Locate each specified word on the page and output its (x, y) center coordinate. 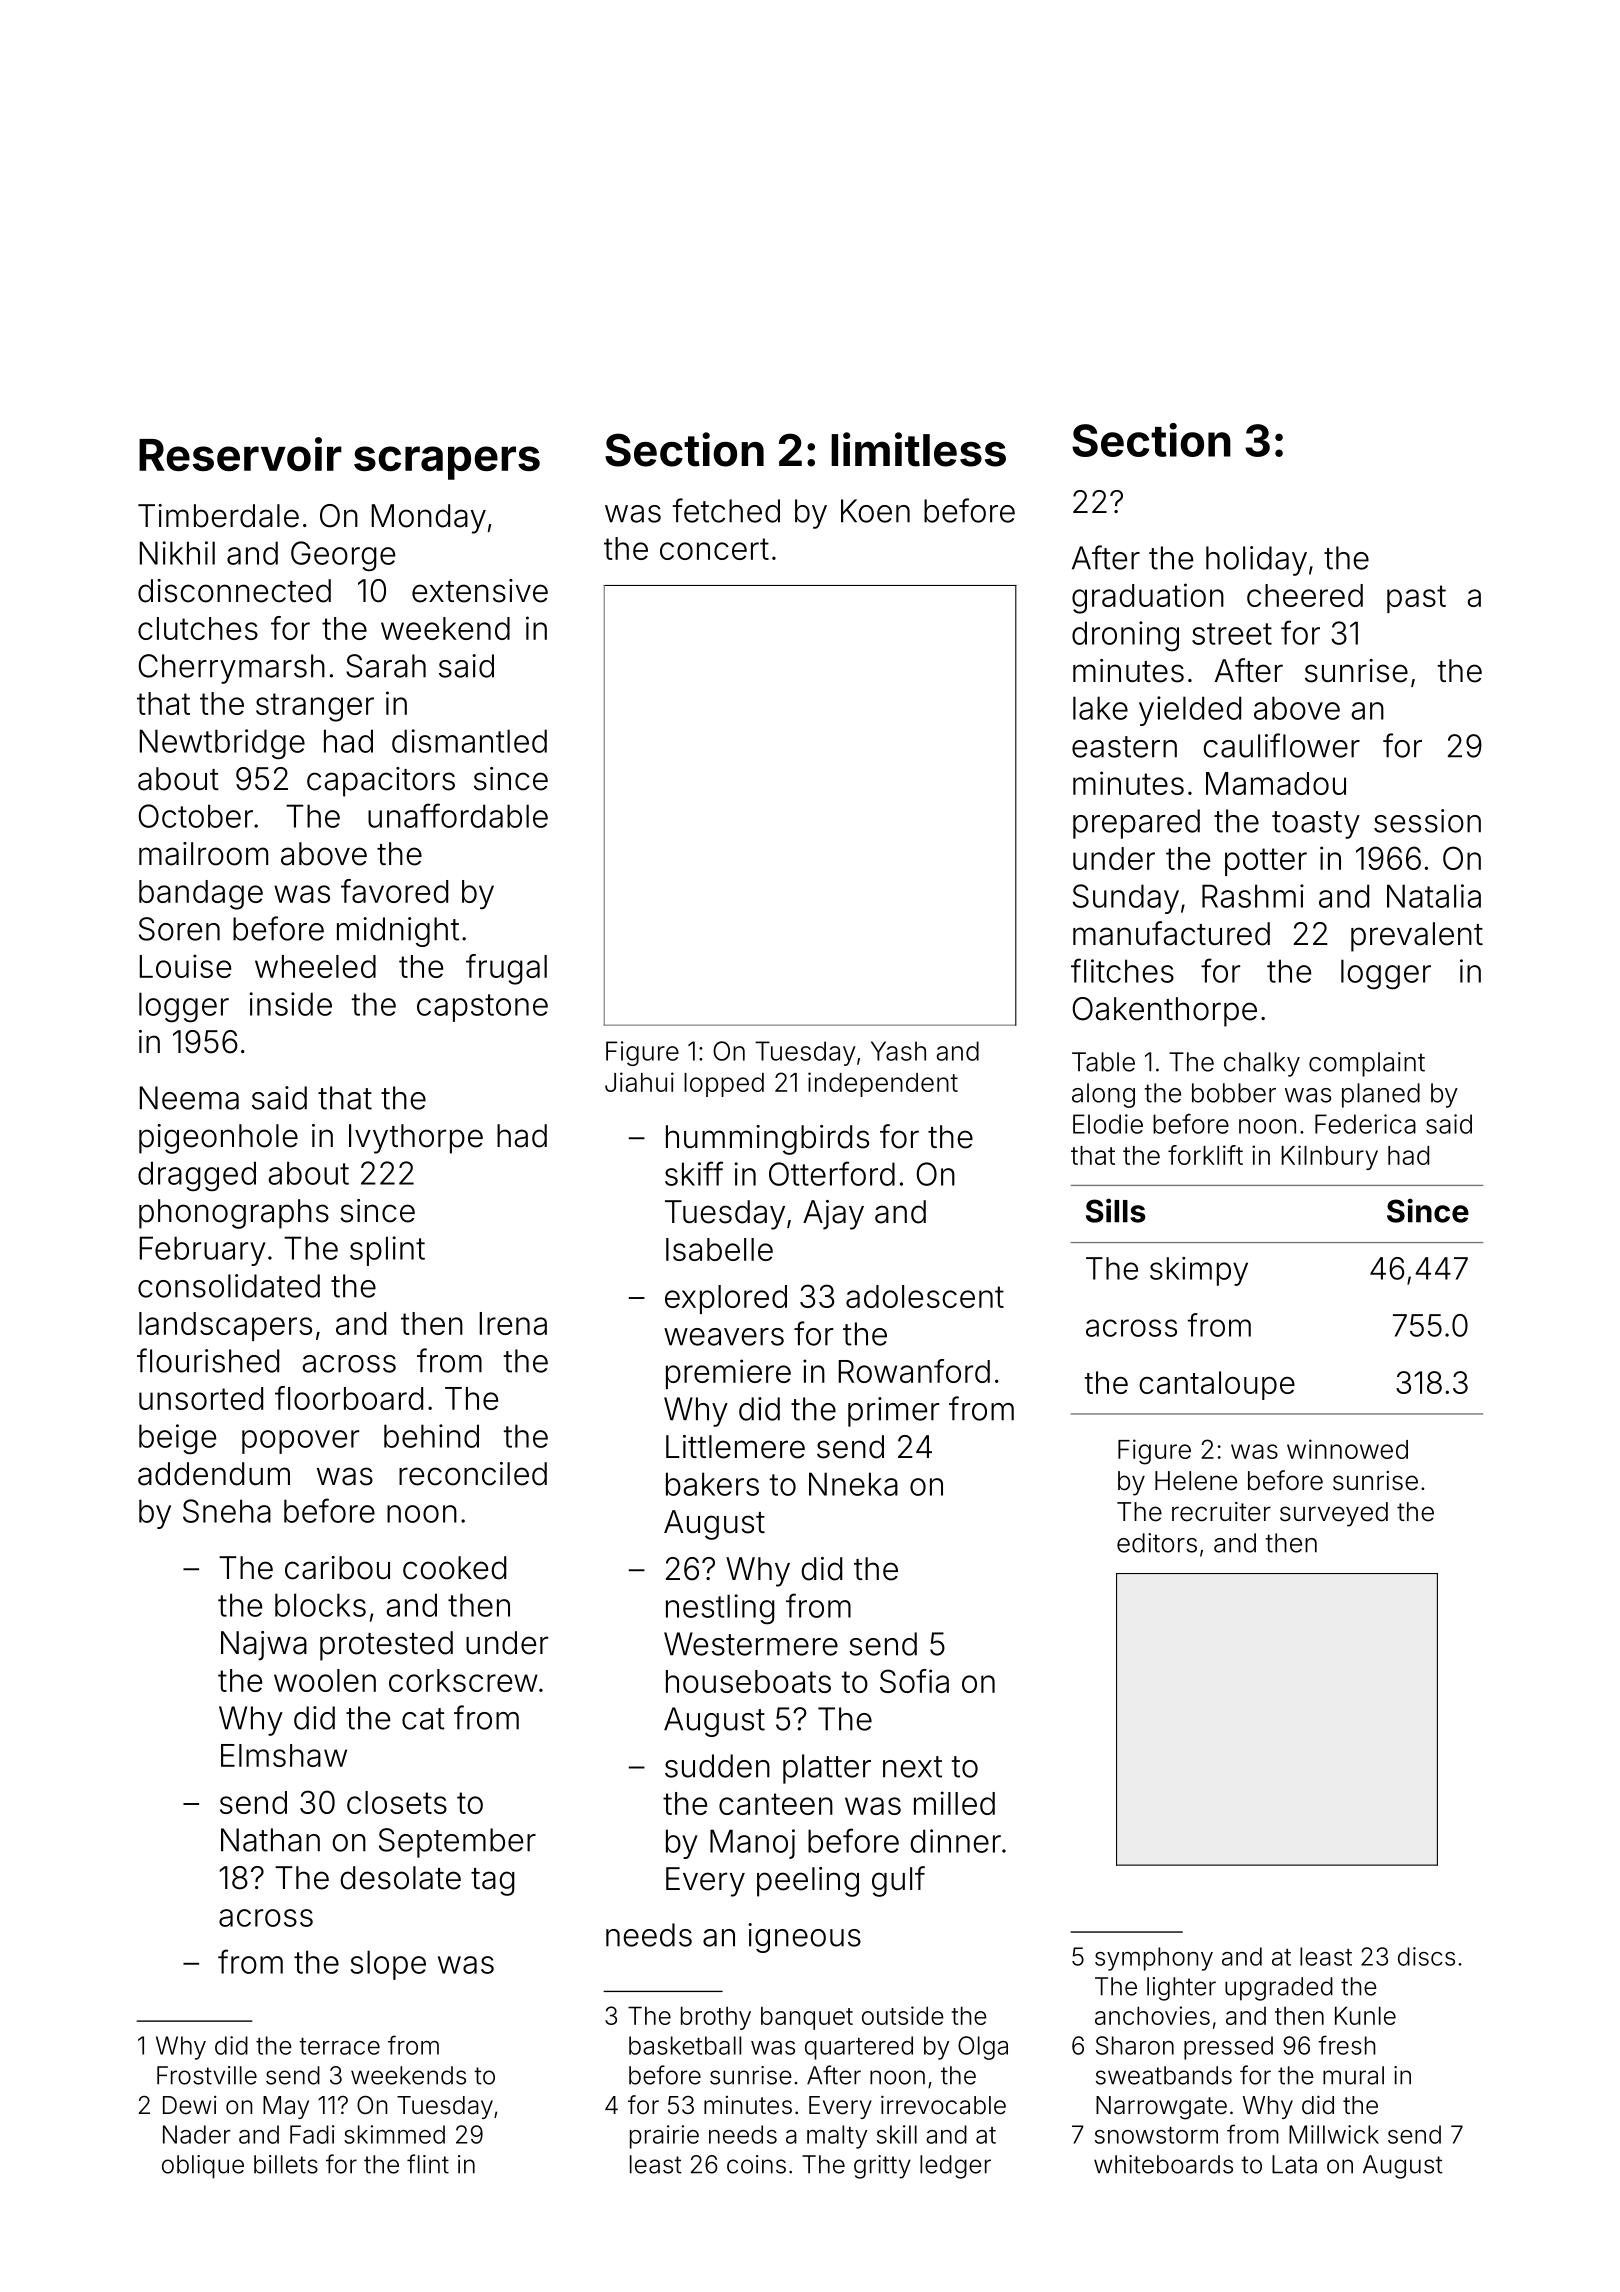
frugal (506, 969)
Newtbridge (222, 744)
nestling (720, 1609)
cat (423, 1719)
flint (428, 2164)
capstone (482, 1008)
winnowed (1347, 1449)
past (1416, 599)
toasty (1316, 825)
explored (726, 1299)
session (1427, 821)
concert (714, 549)
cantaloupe (1217, 1385)
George (343, 556)
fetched (726, 510)
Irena (513, 1323)
